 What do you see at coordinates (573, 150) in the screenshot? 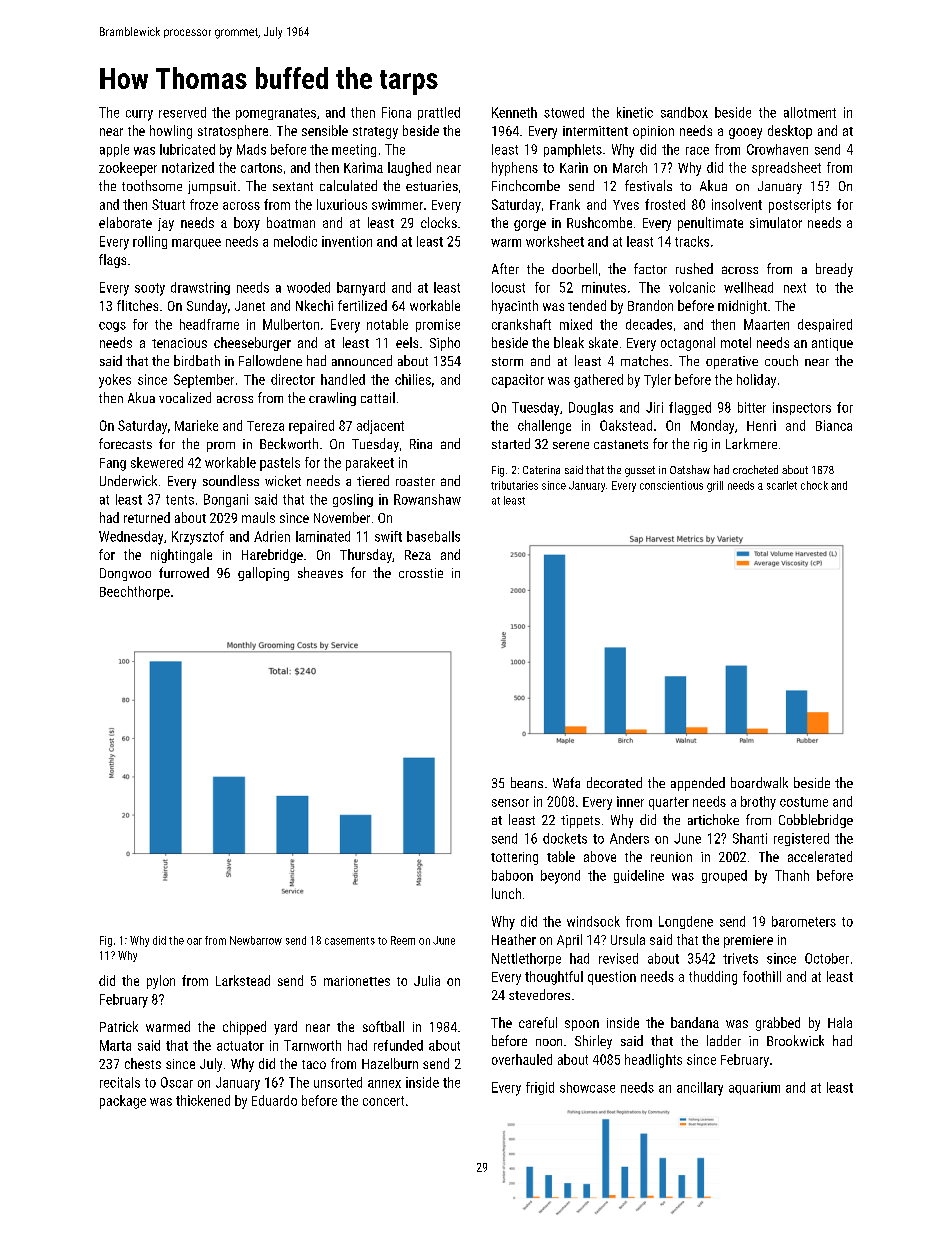
I see `pamphlets` at bounding box center [573, 150].
